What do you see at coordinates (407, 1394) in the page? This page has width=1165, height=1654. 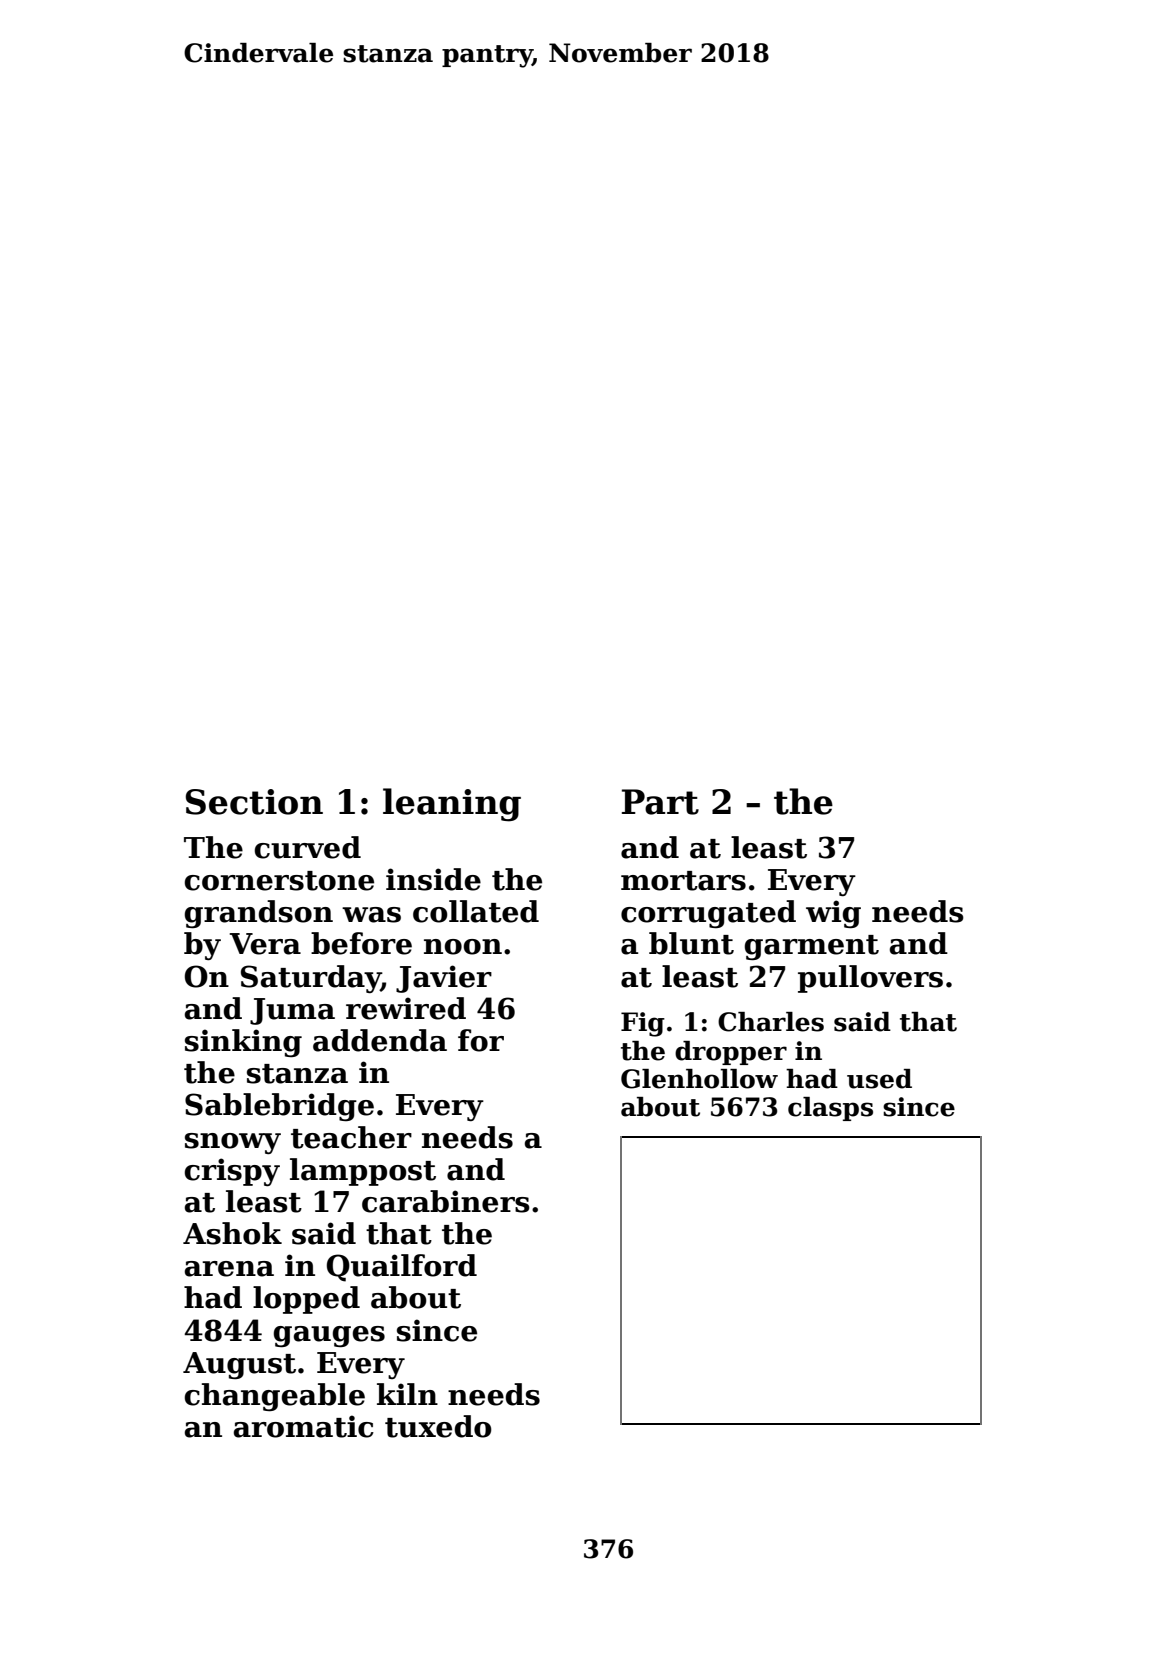 I see `kiln` at bounding box center [407, 1394].
